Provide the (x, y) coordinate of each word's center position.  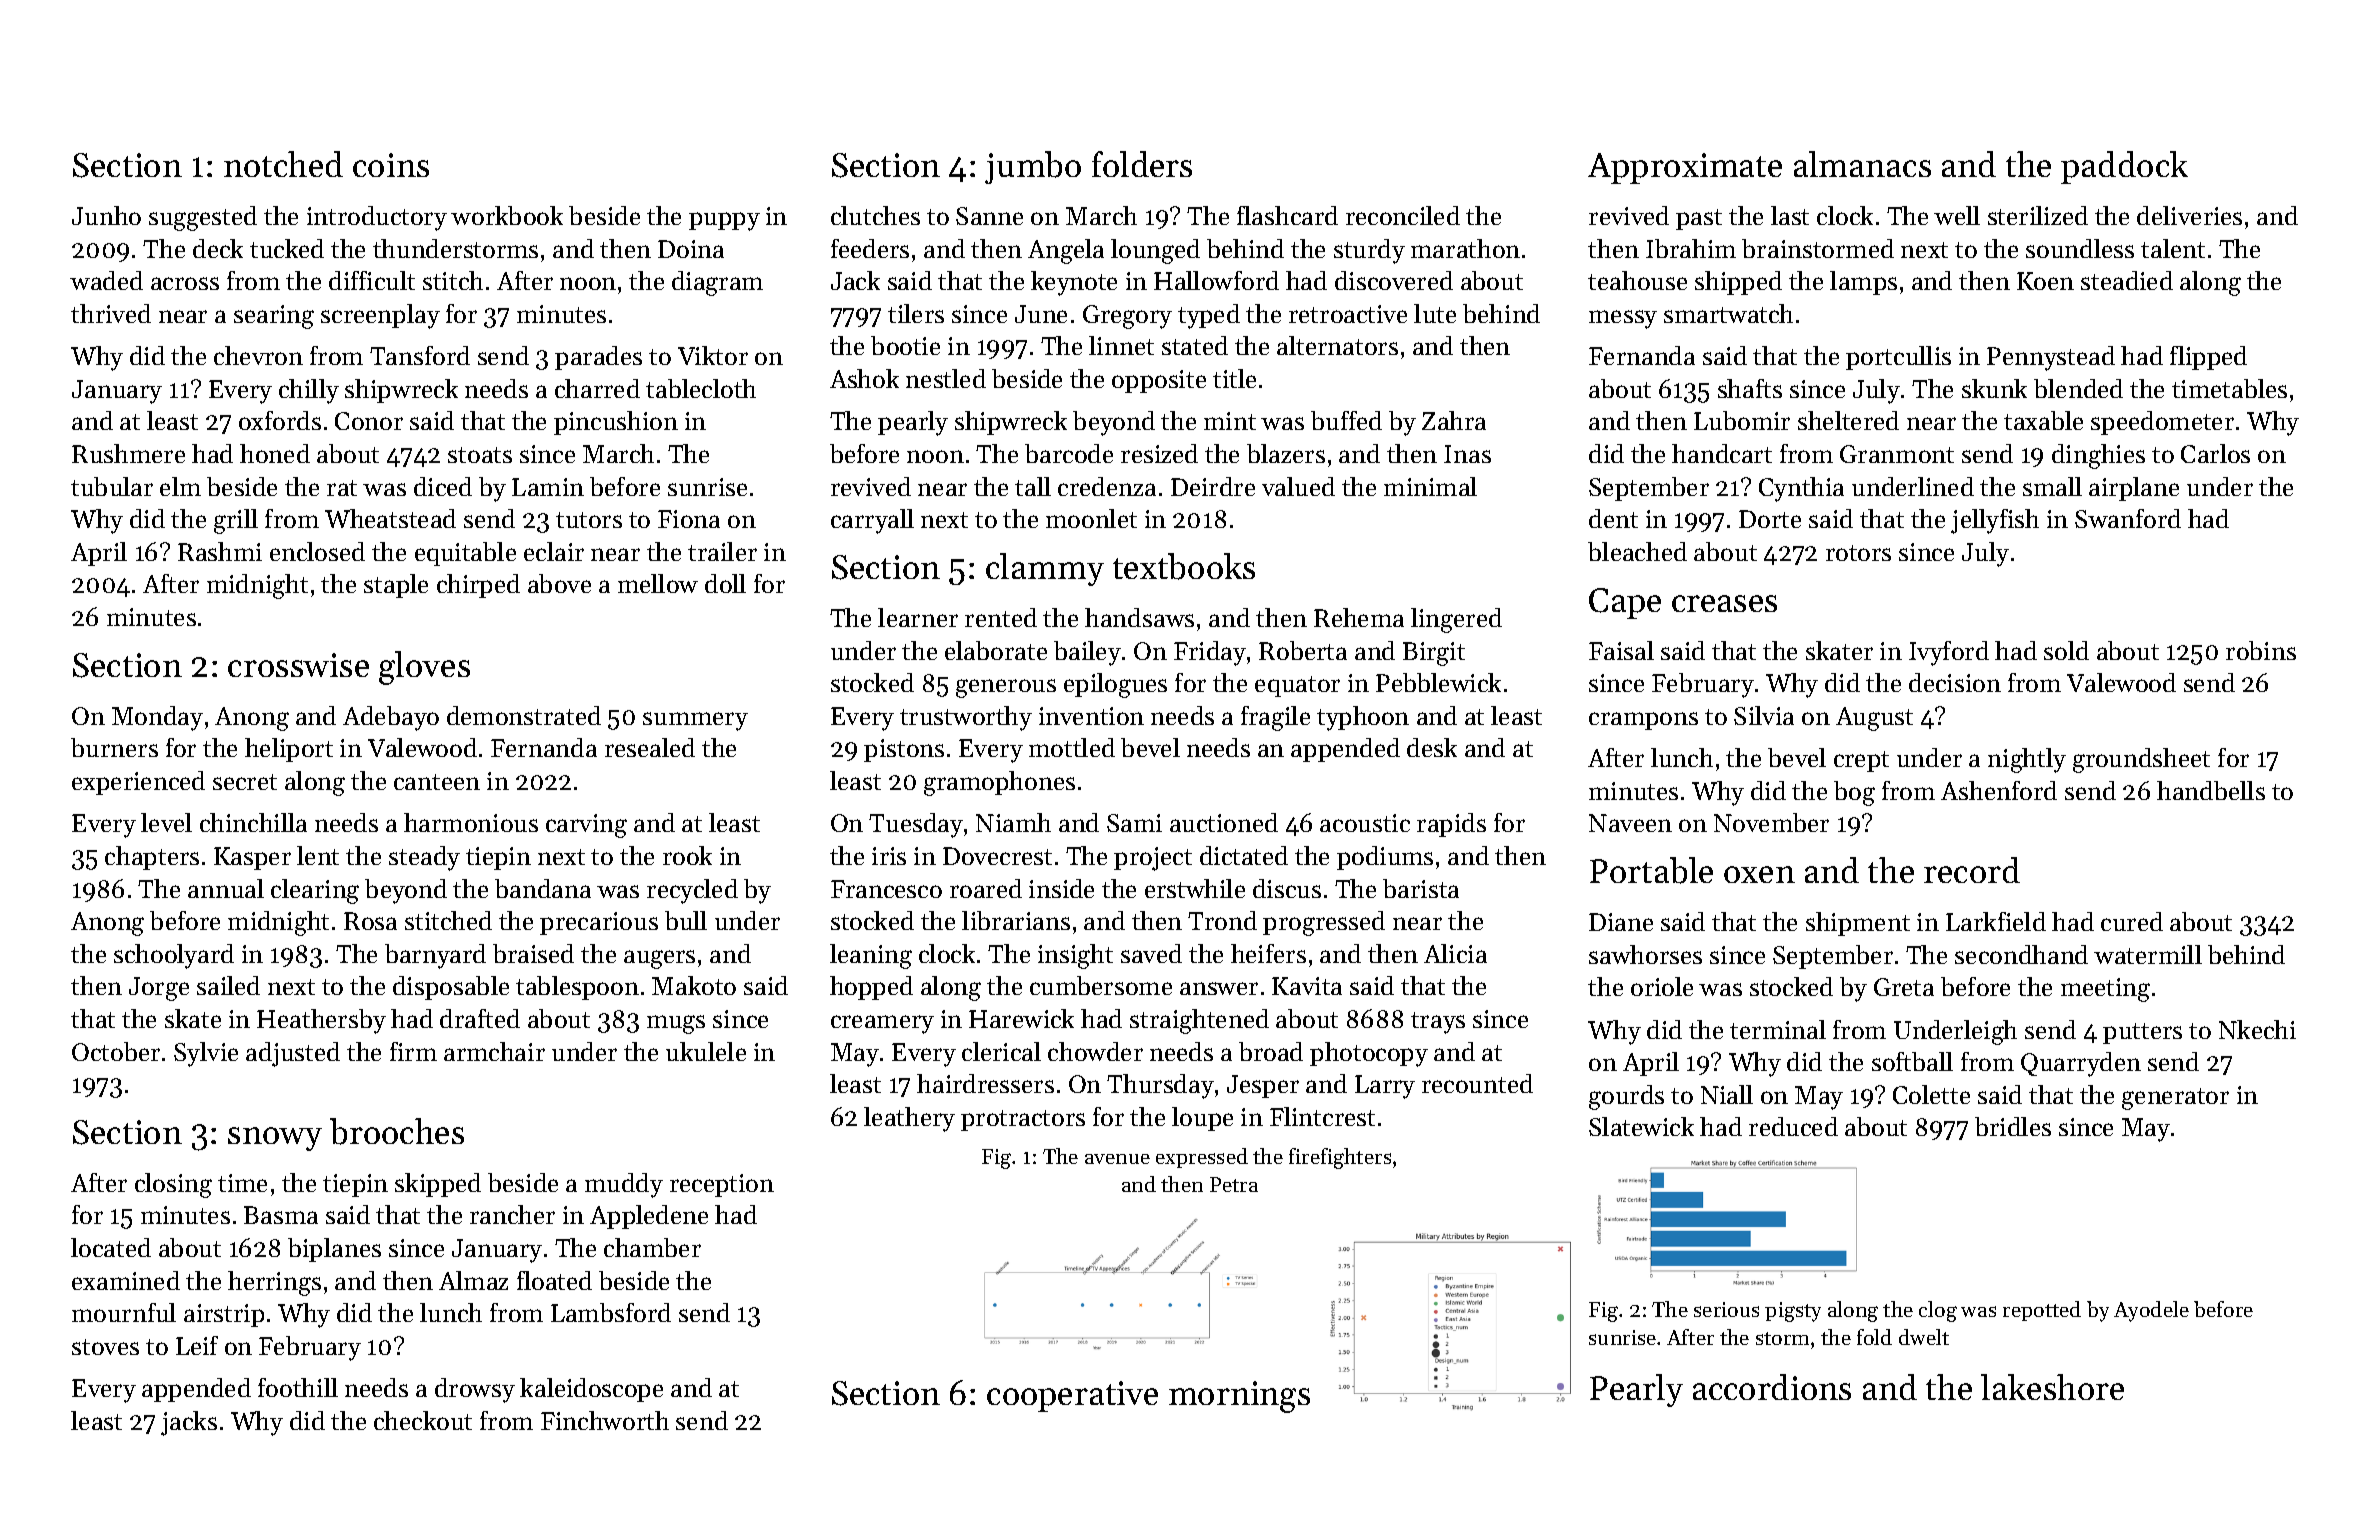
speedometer (2162, 423)
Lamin (548, 487)
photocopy (1369, 1054)
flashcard (1287, 215)
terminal (1778, 1029)
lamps (1863, 283)
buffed (1346, 420)
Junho (106, 215)
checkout (423, 1420)
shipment (1858, 924)
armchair (494, 1051)
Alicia (1455, 953)
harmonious (471, 822)
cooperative (1072, 1396)
